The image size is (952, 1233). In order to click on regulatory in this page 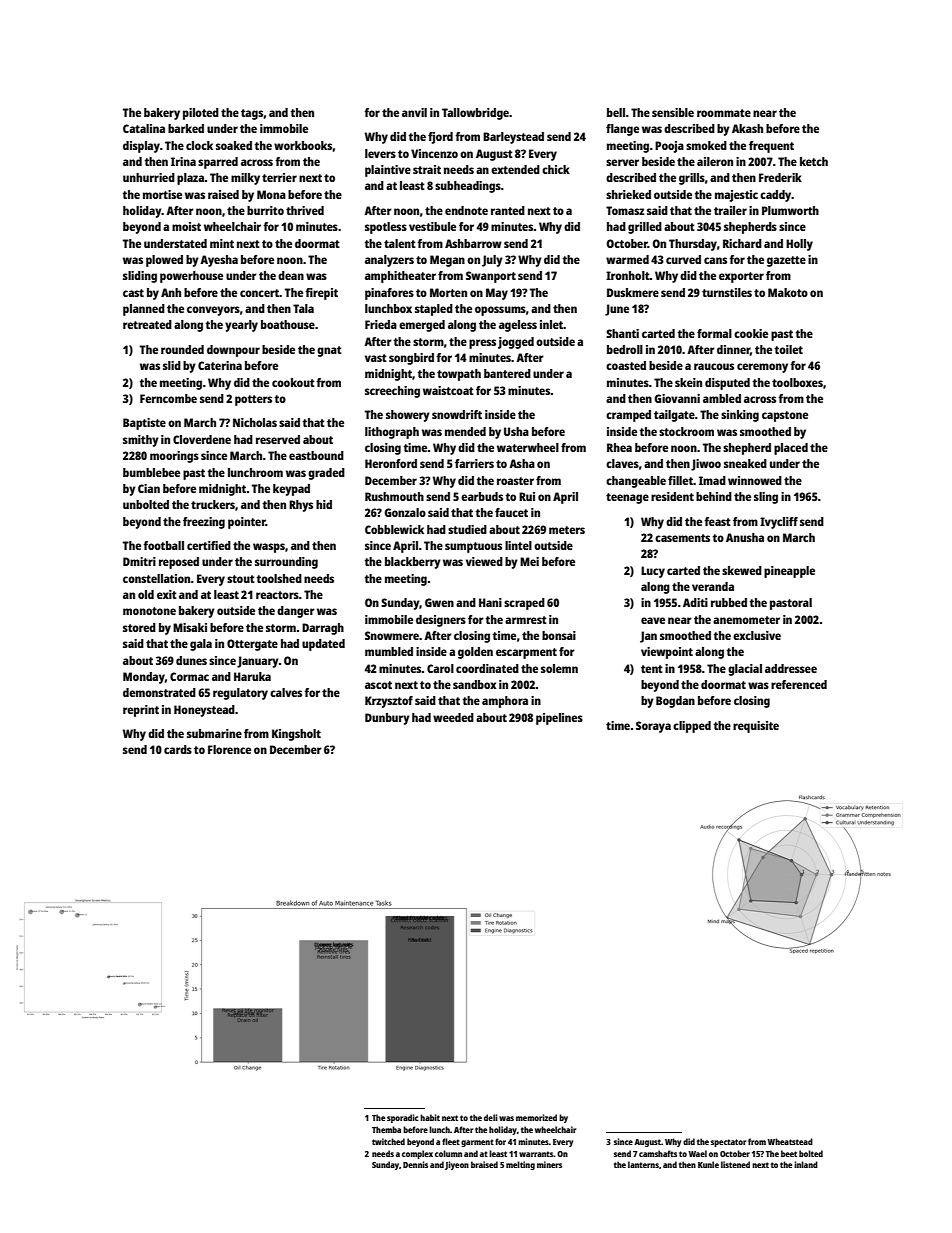, I will do `click(240, 694)`.
